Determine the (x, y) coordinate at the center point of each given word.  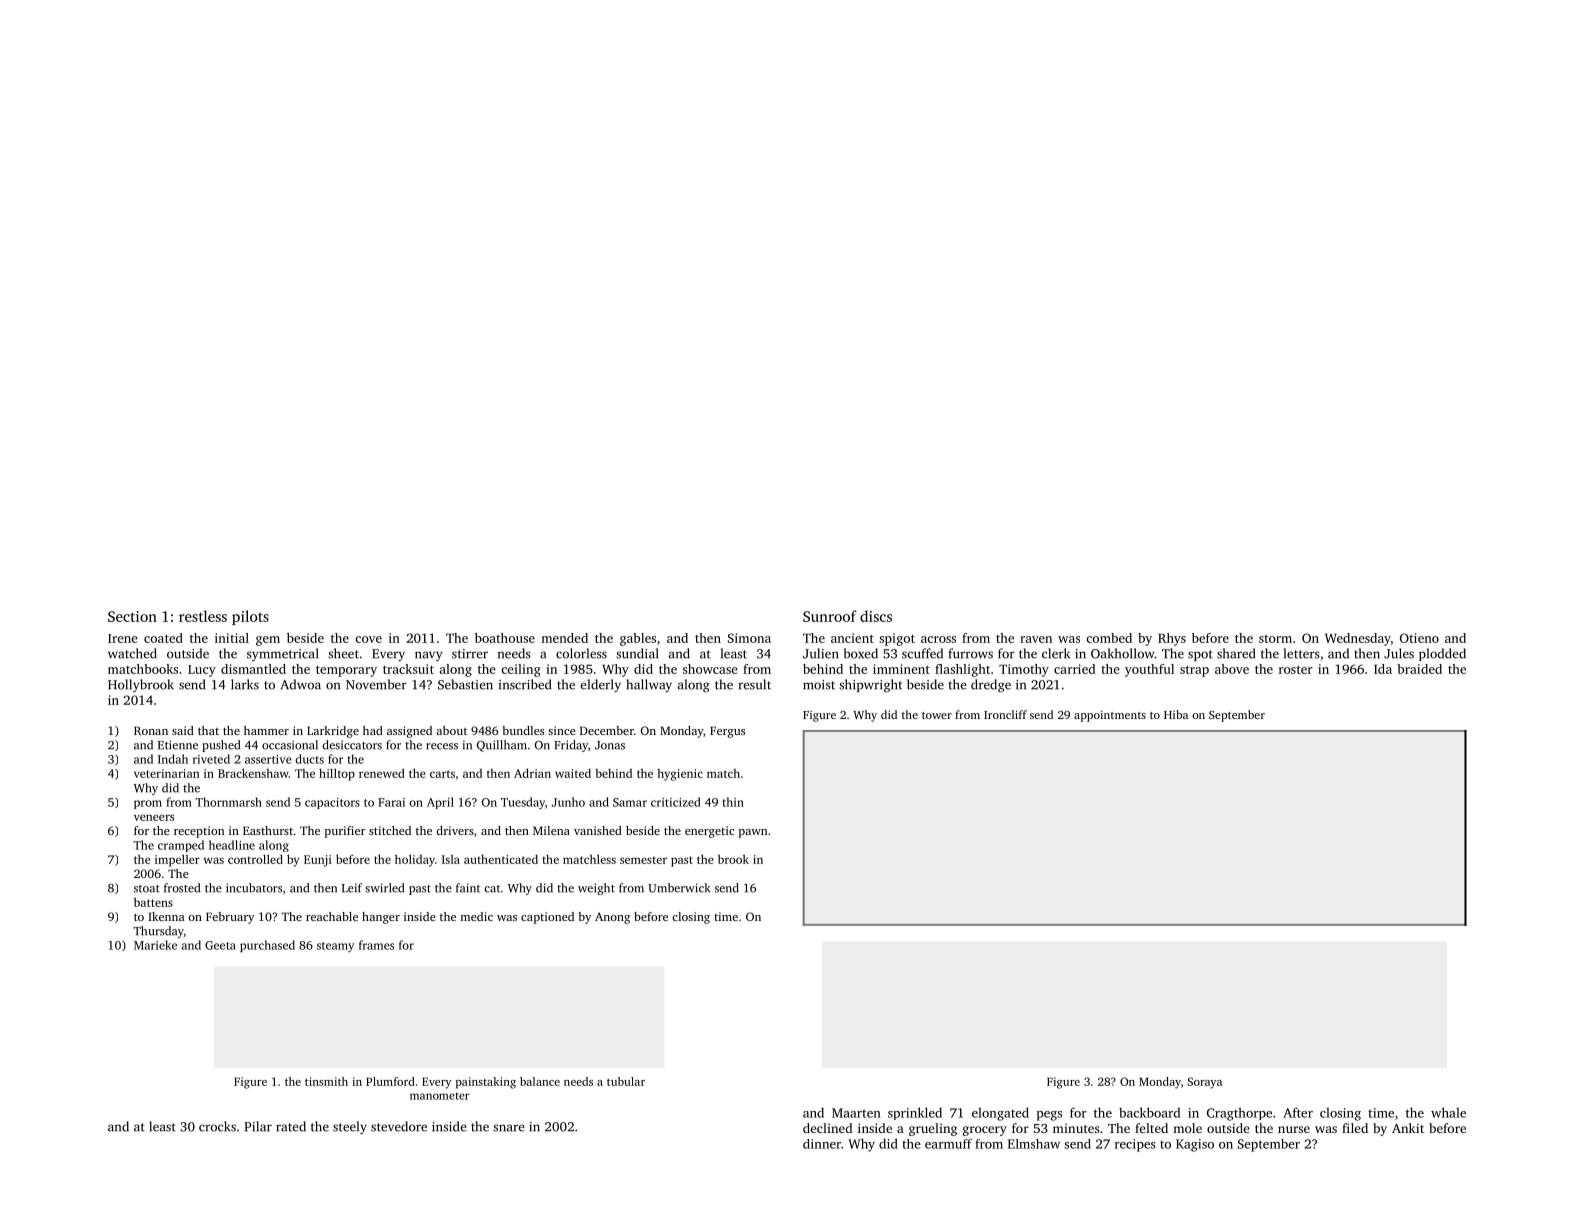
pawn (753, 833)
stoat (147, 889)
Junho (568, 802)
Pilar (258, 1126)
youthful (1149, 670)
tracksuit (408, 669)
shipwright (870, 686)
